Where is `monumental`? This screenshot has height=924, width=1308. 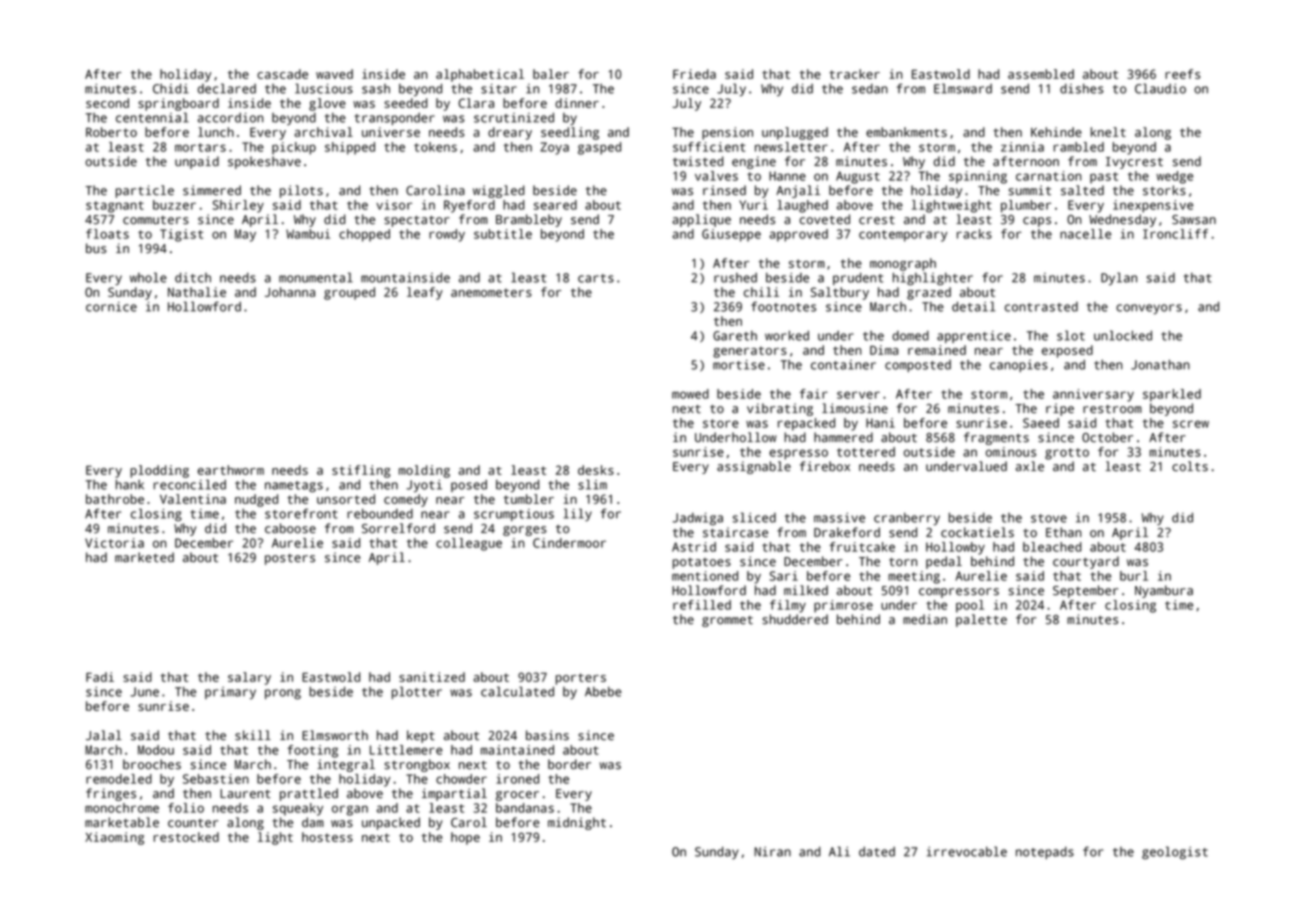 monumental is located at coordinates (316, 277).
